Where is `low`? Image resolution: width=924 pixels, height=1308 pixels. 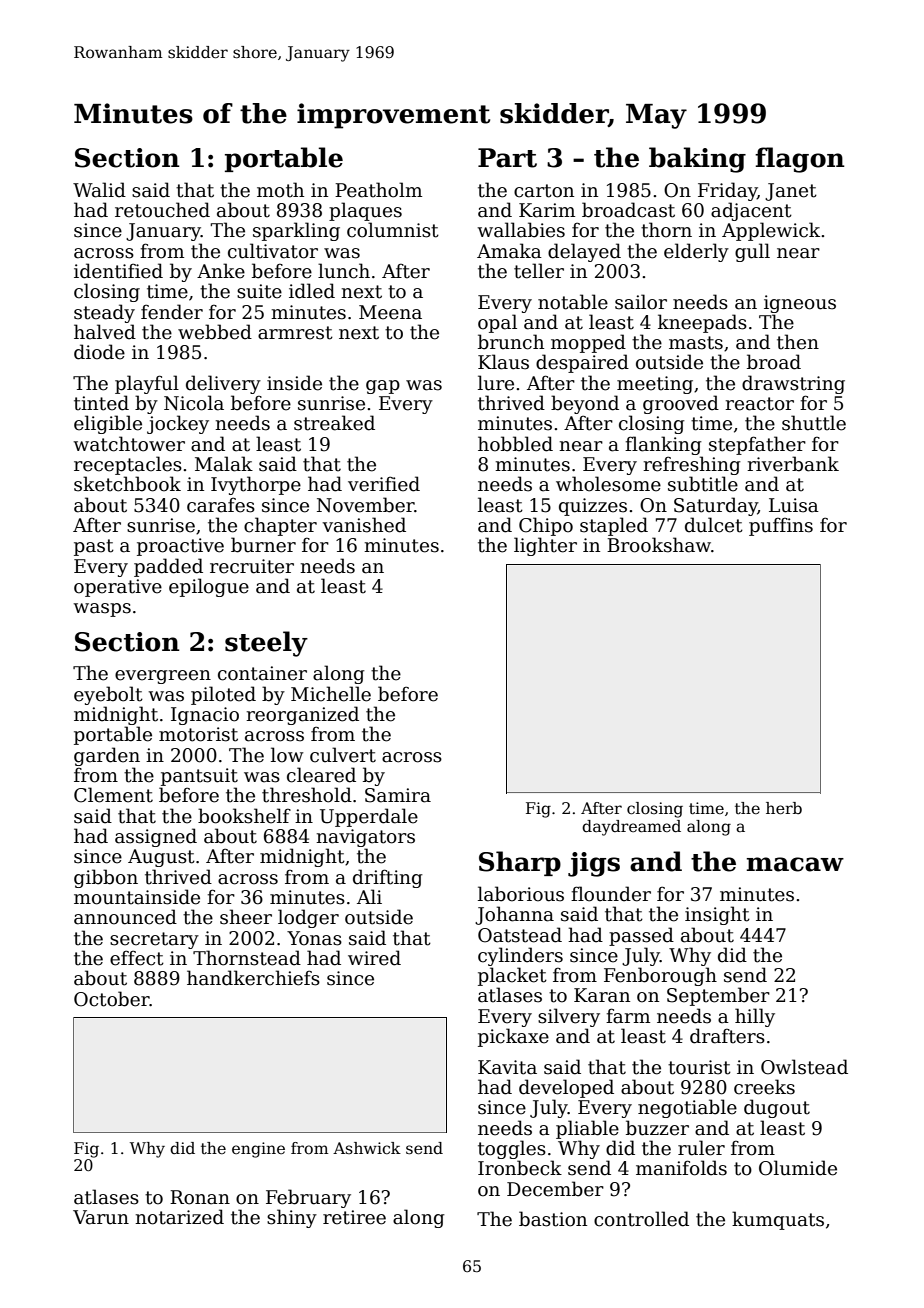
low is located at coordinates (287, 755).
